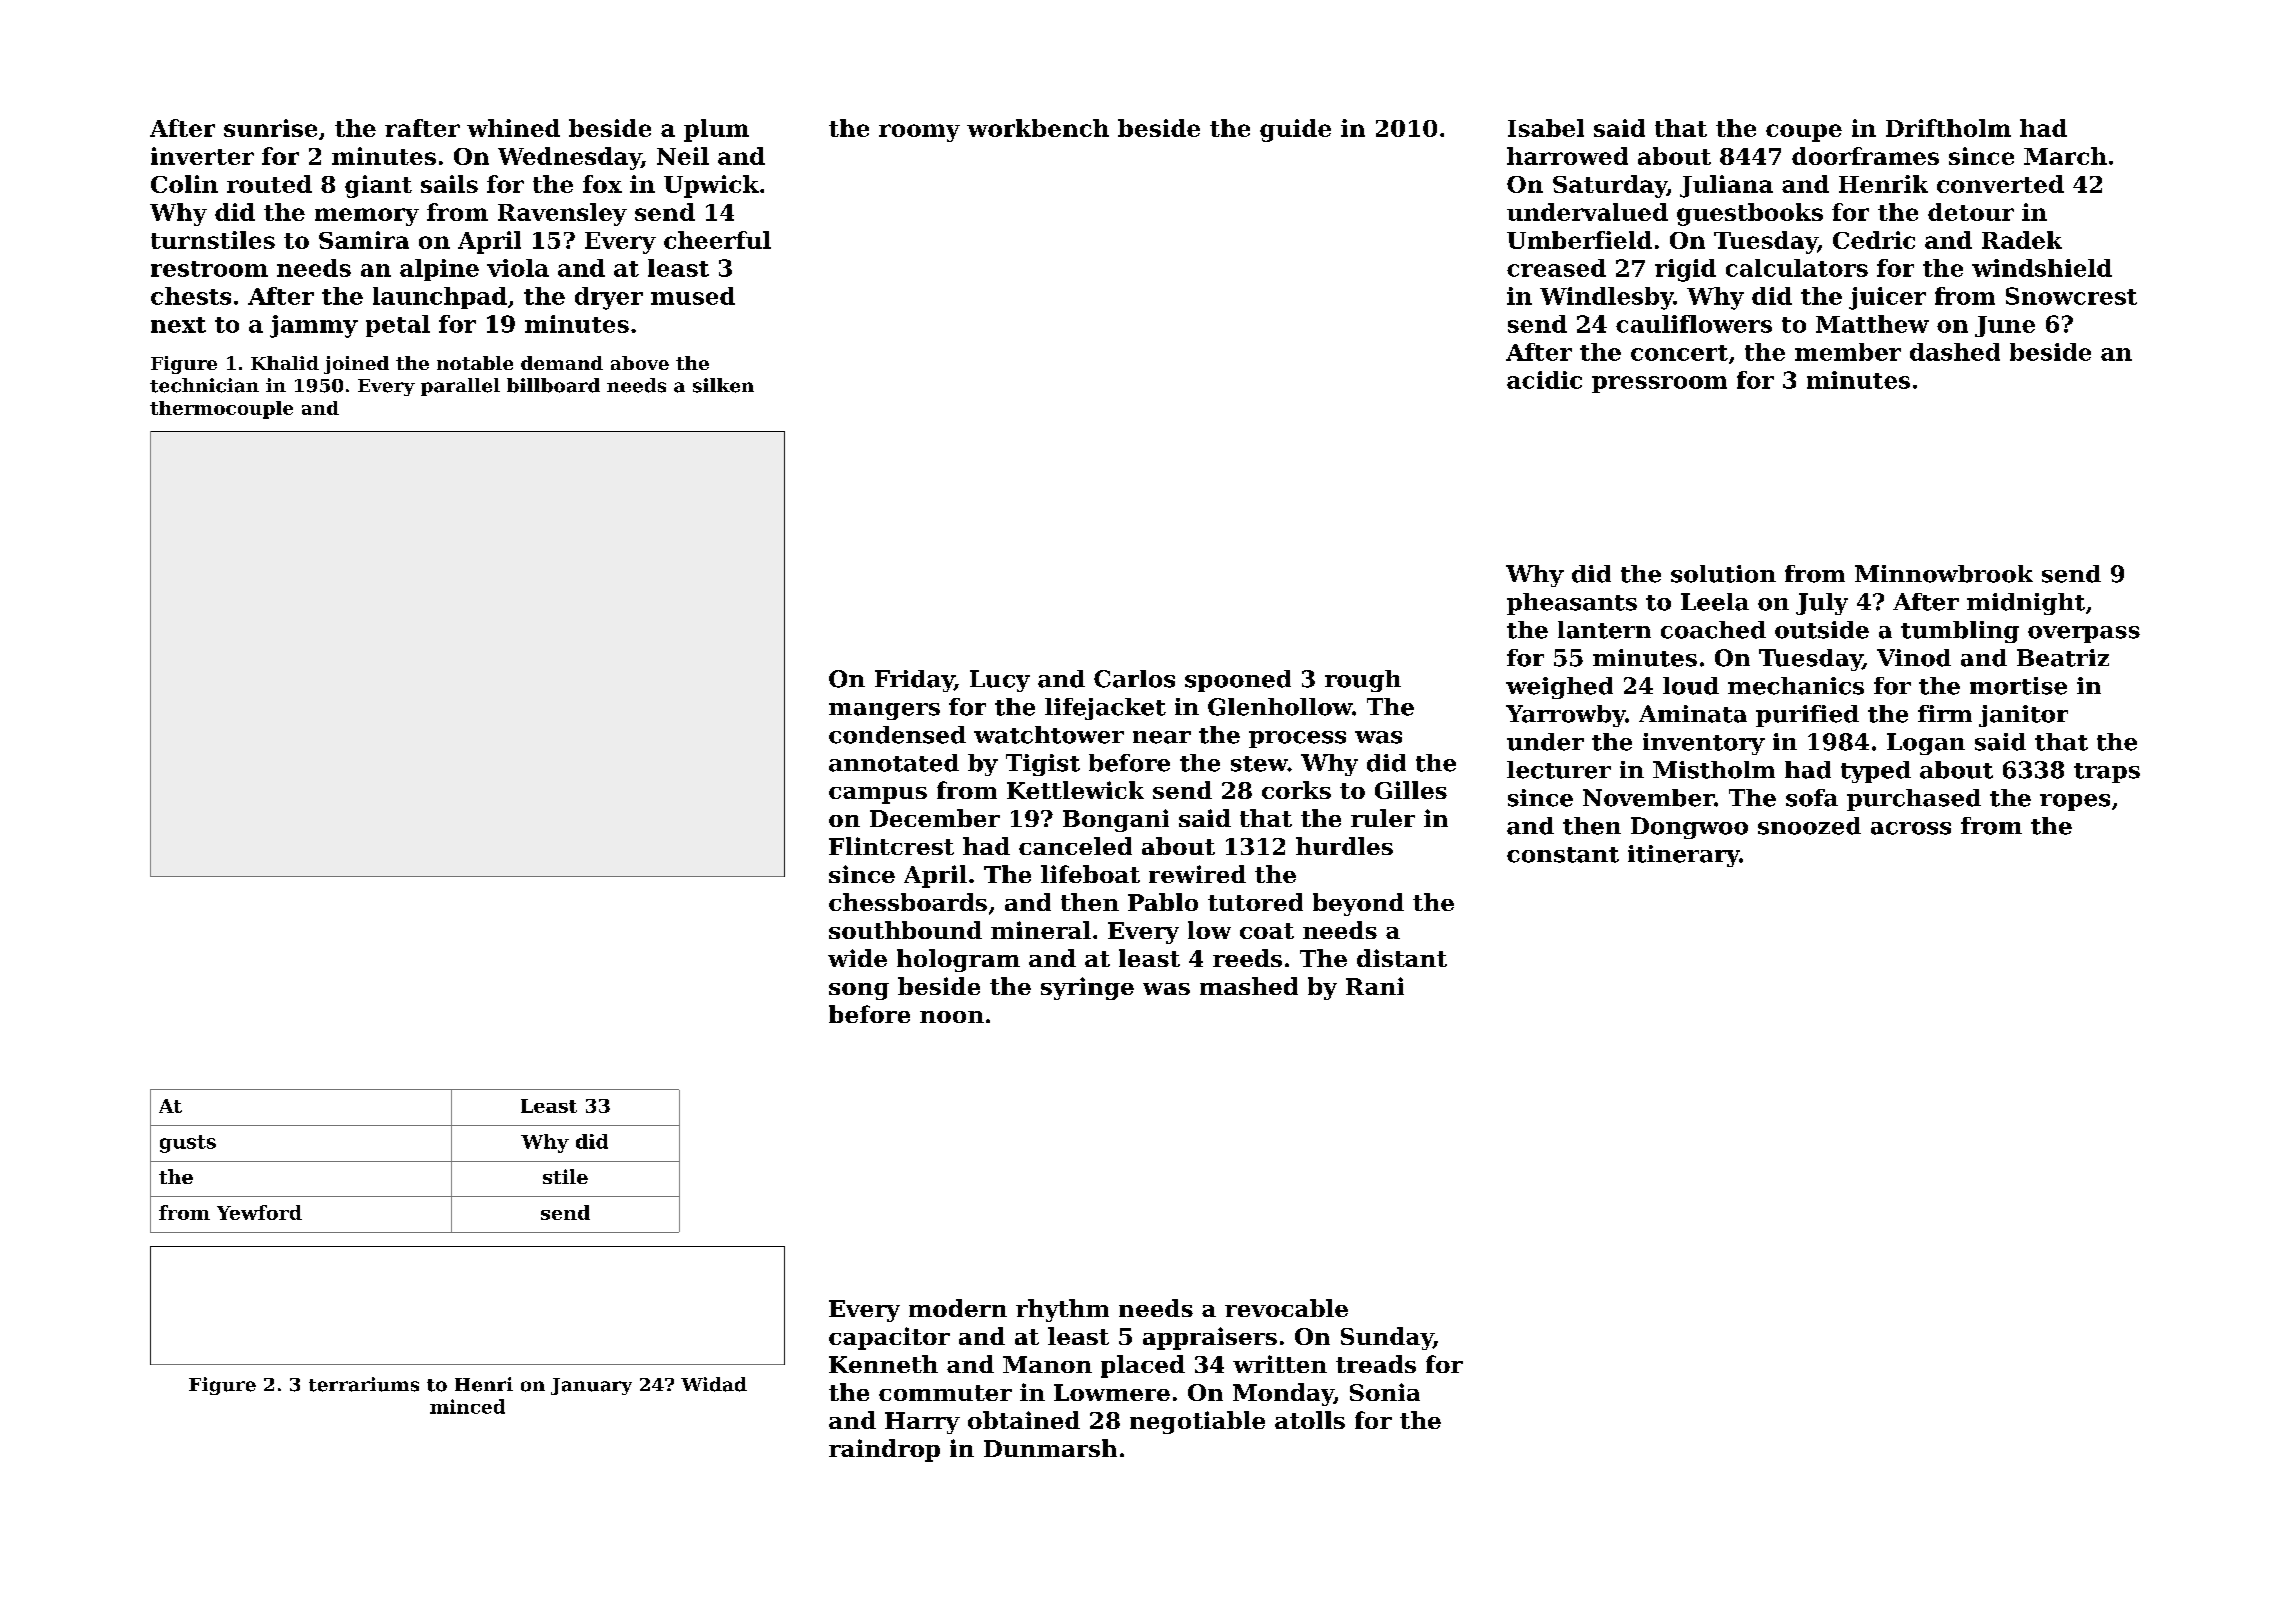 This document has width=2292, height=1620. Describe the element at coordinates (894, 763) in the document. I see `annotated` at that location.
